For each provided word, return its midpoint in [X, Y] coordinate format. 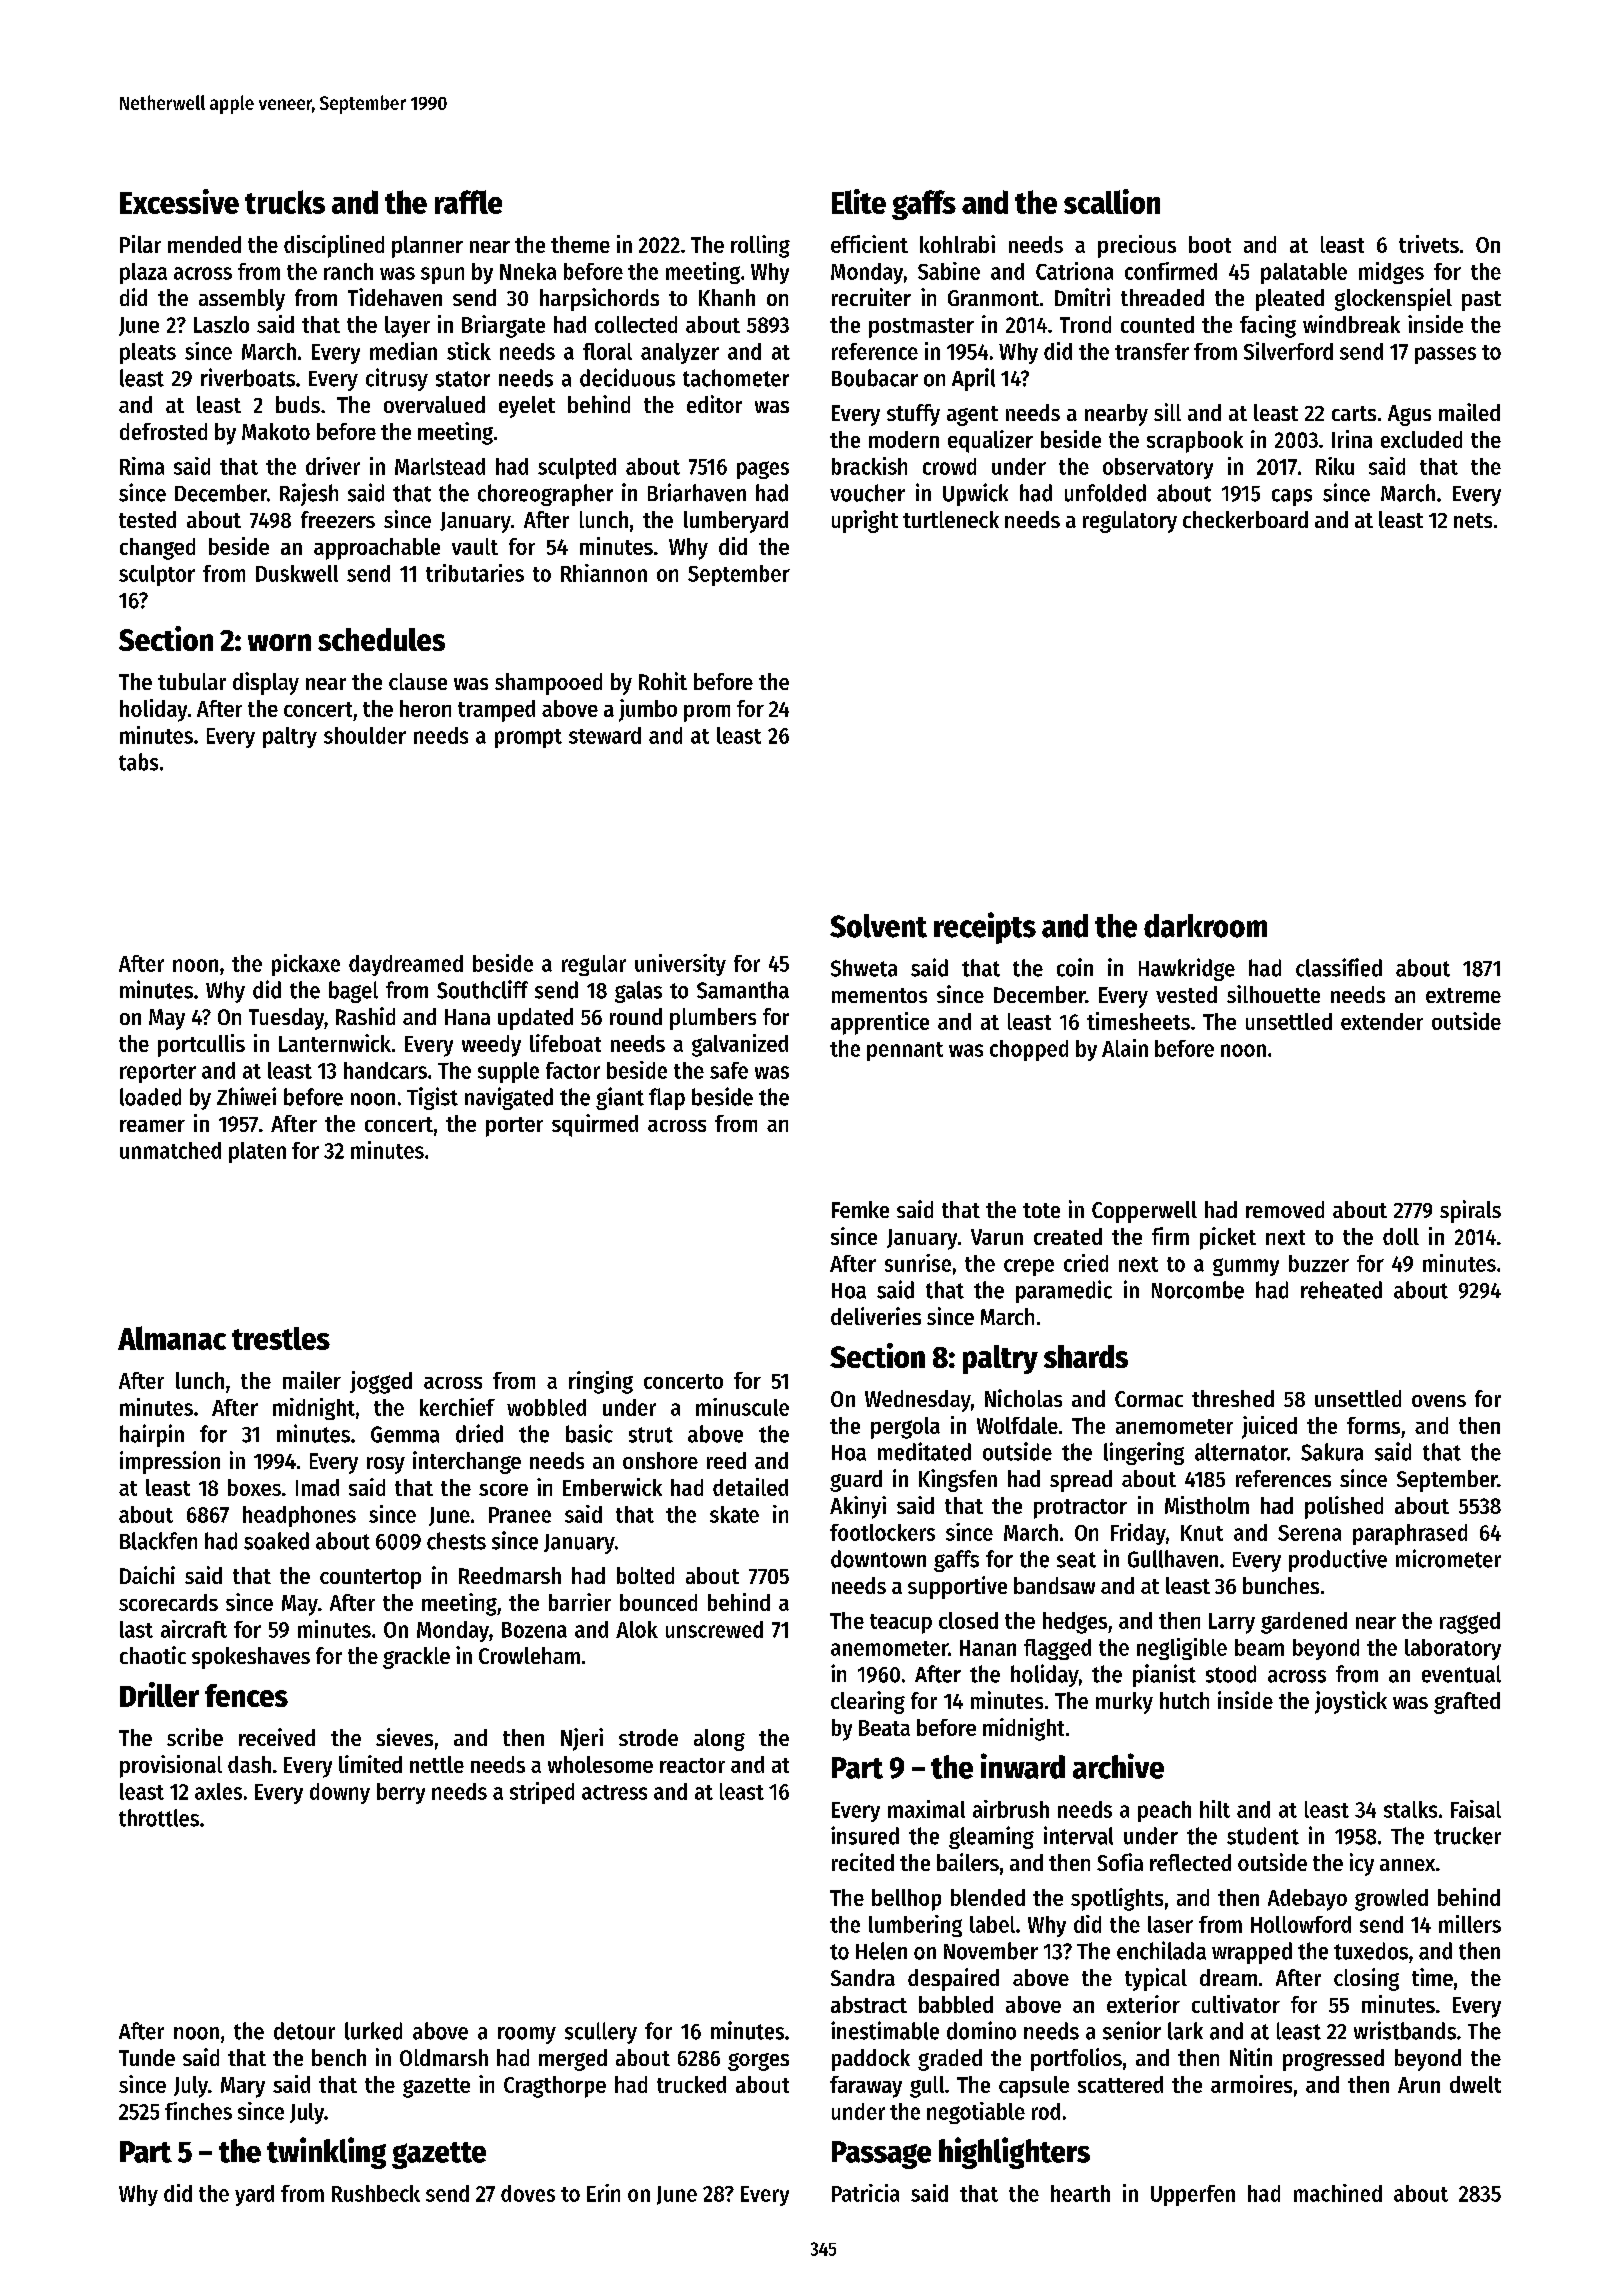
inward [1023, 1766]
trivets [1429, 244]
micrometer [1448, 1558]
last [136, 1629]
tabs [138, 762]
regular [594, 965]
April [973, 379]
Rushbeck [376, 2193]
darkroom [1205, 926]
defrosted [163, 431]
